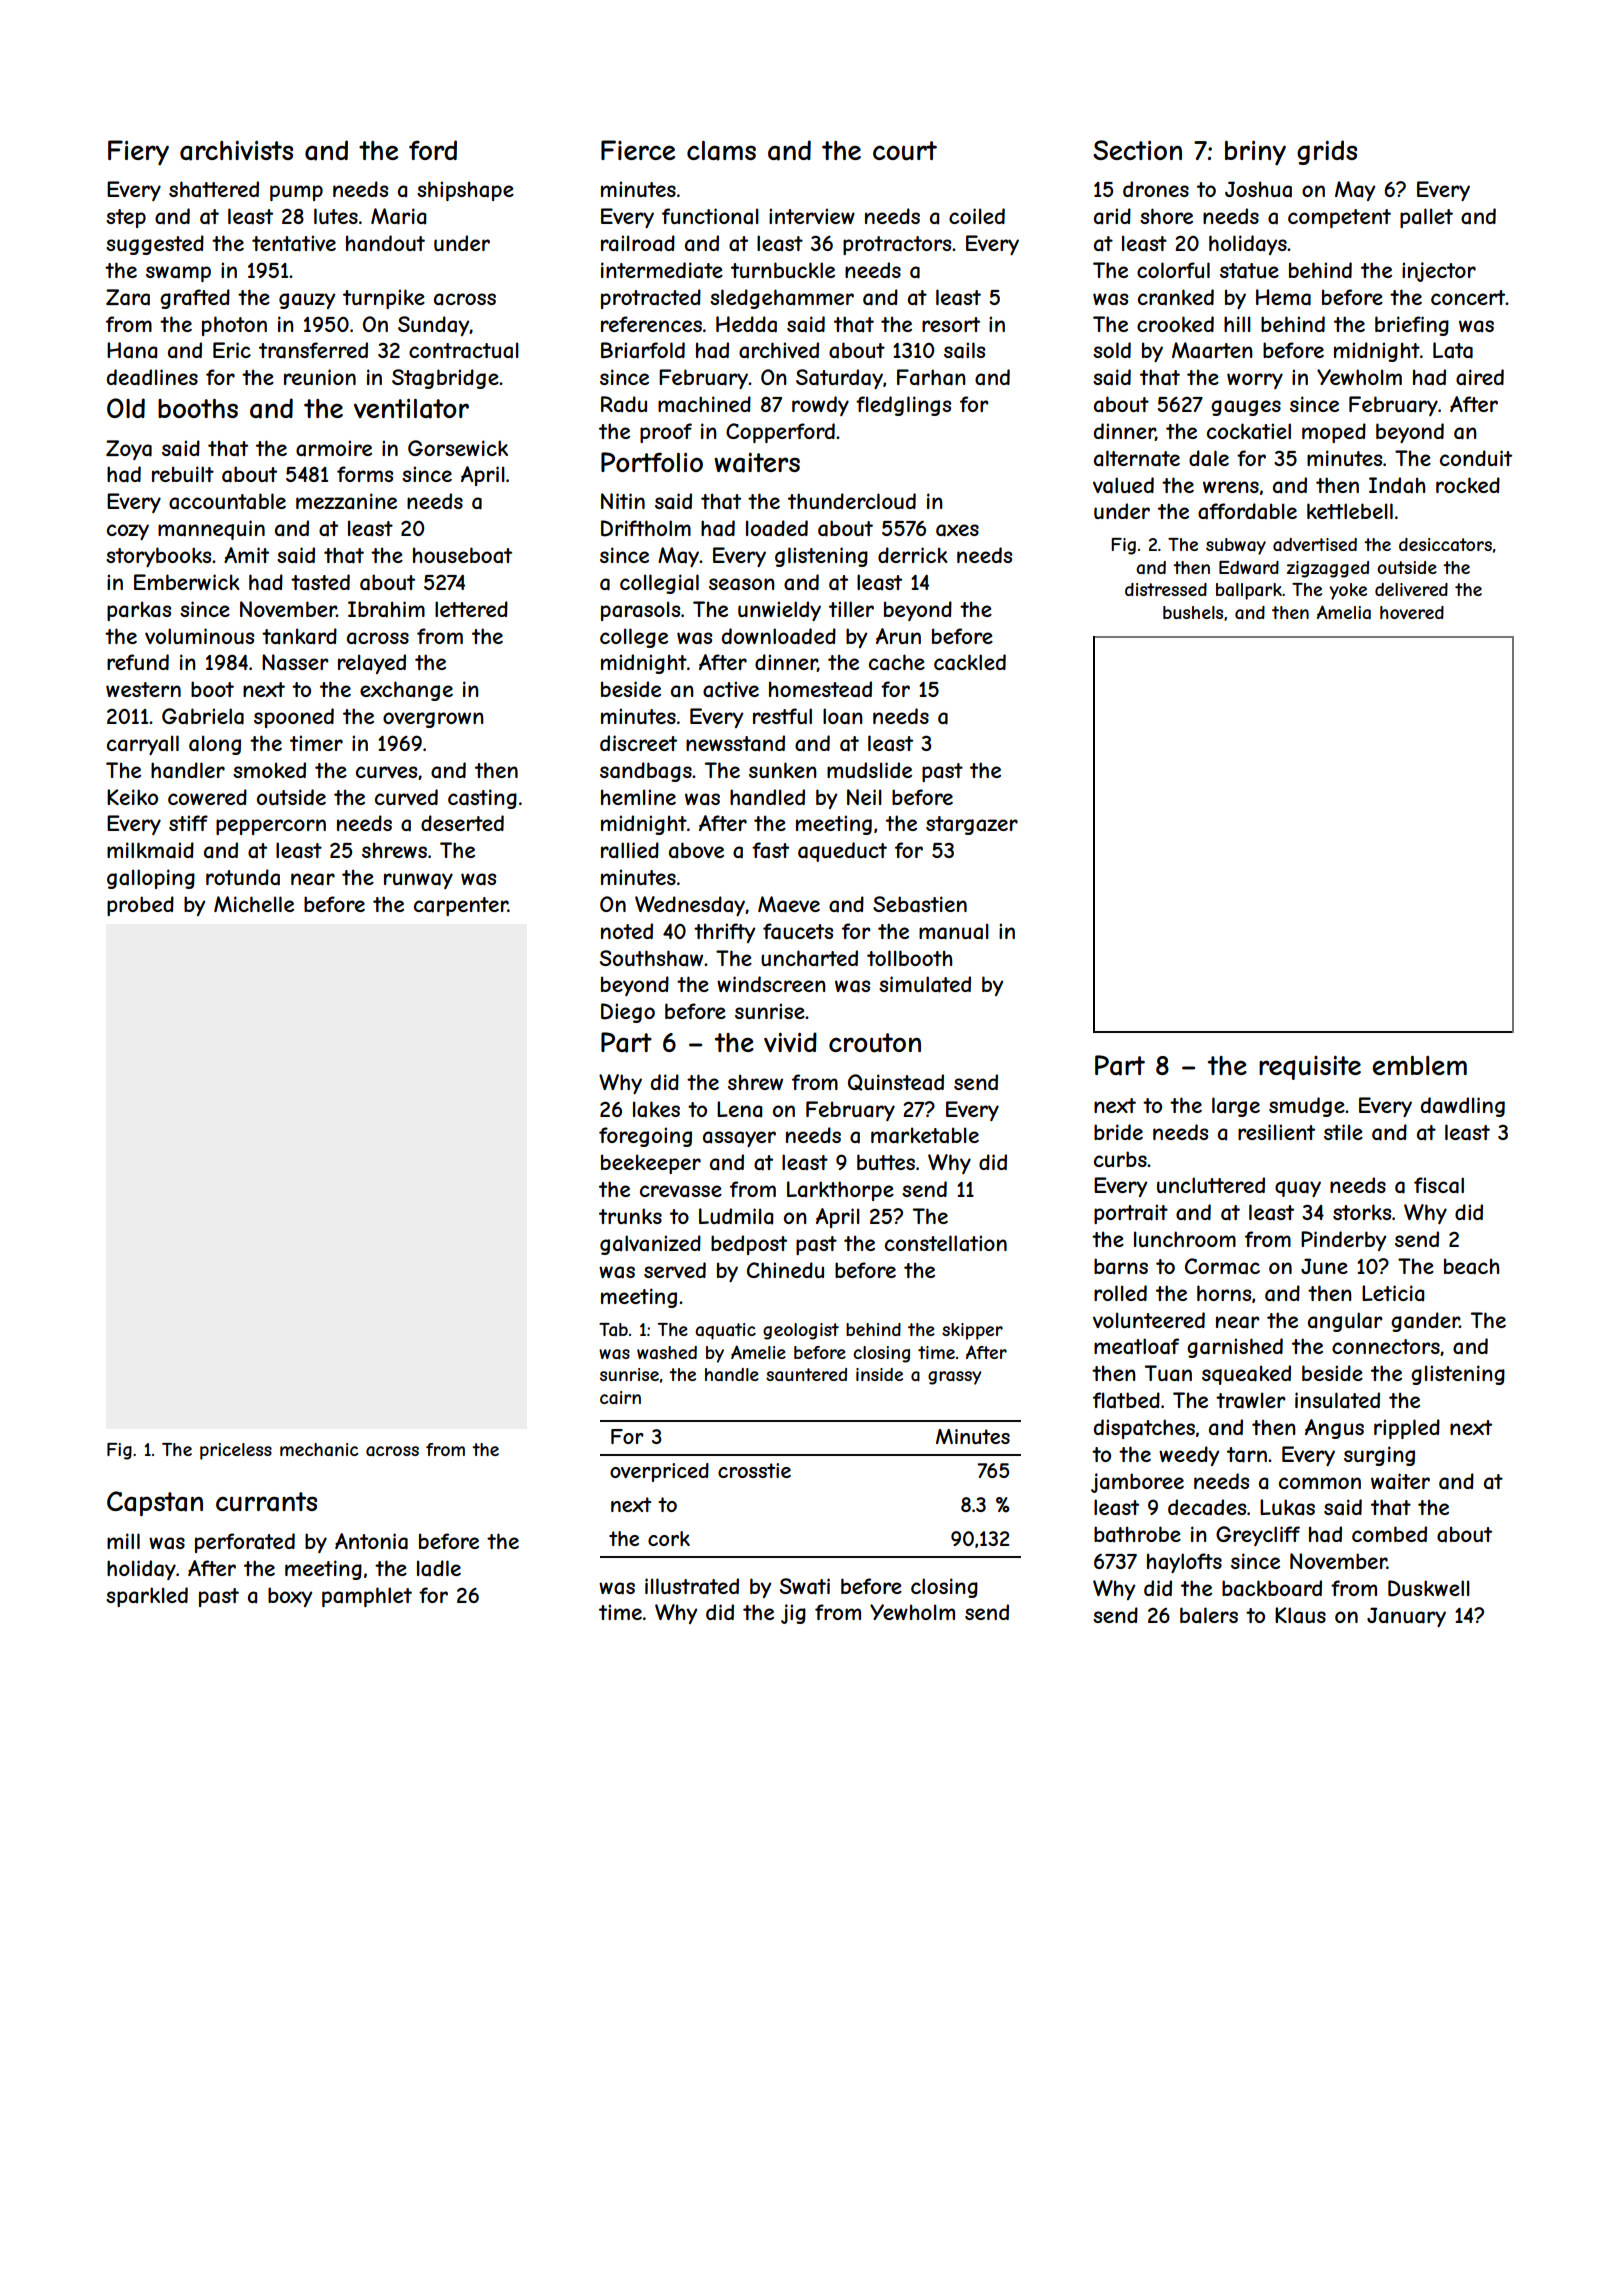  I want to click on probed, so click(140, 906).
